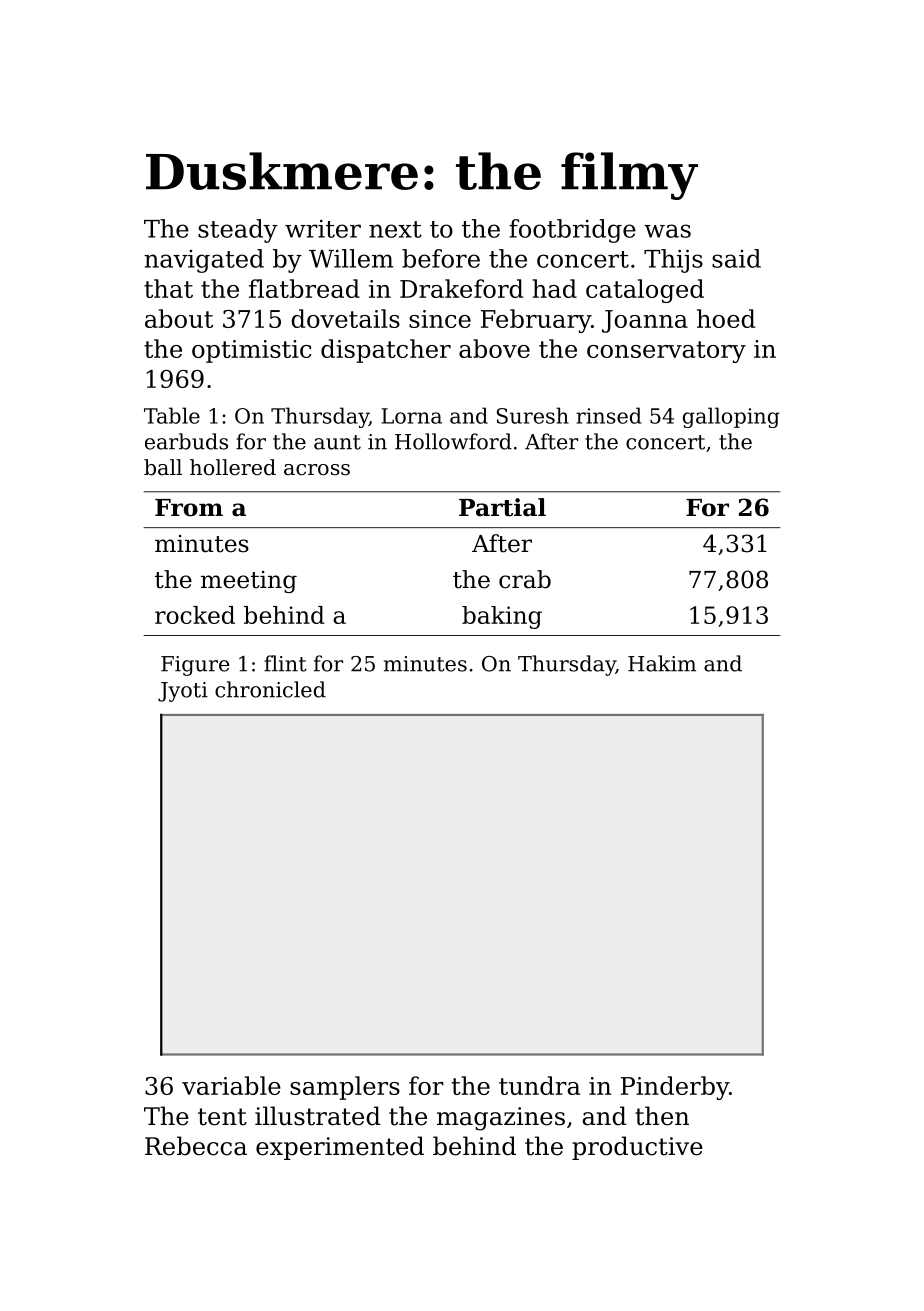 The image size is (924, 1311). What do you see at coordinates (667, 231) in the screenshot?
I see `was` at bounding box center [667, 231].
